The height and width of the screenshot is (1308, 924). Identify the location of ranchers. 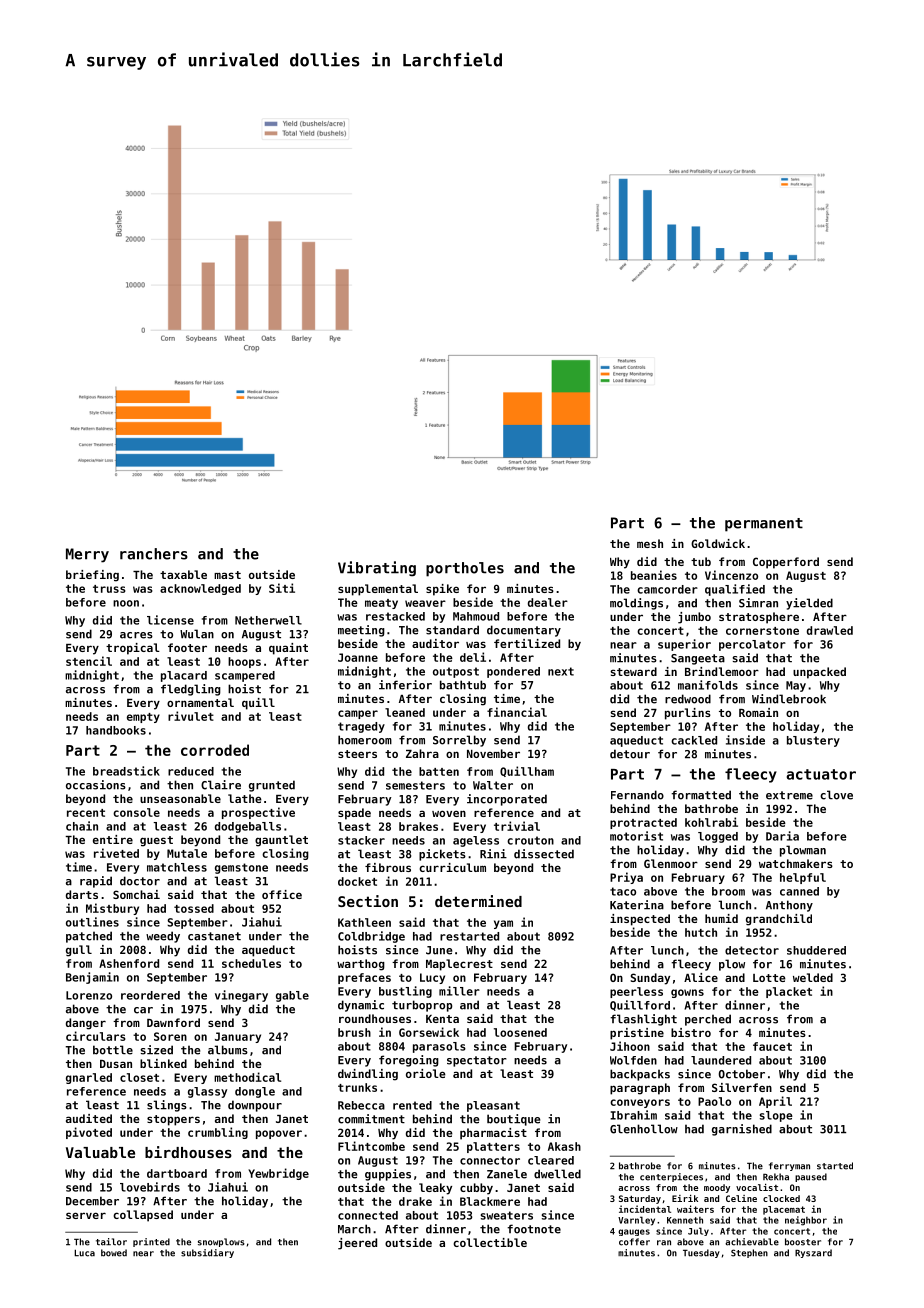
(154, 554).
